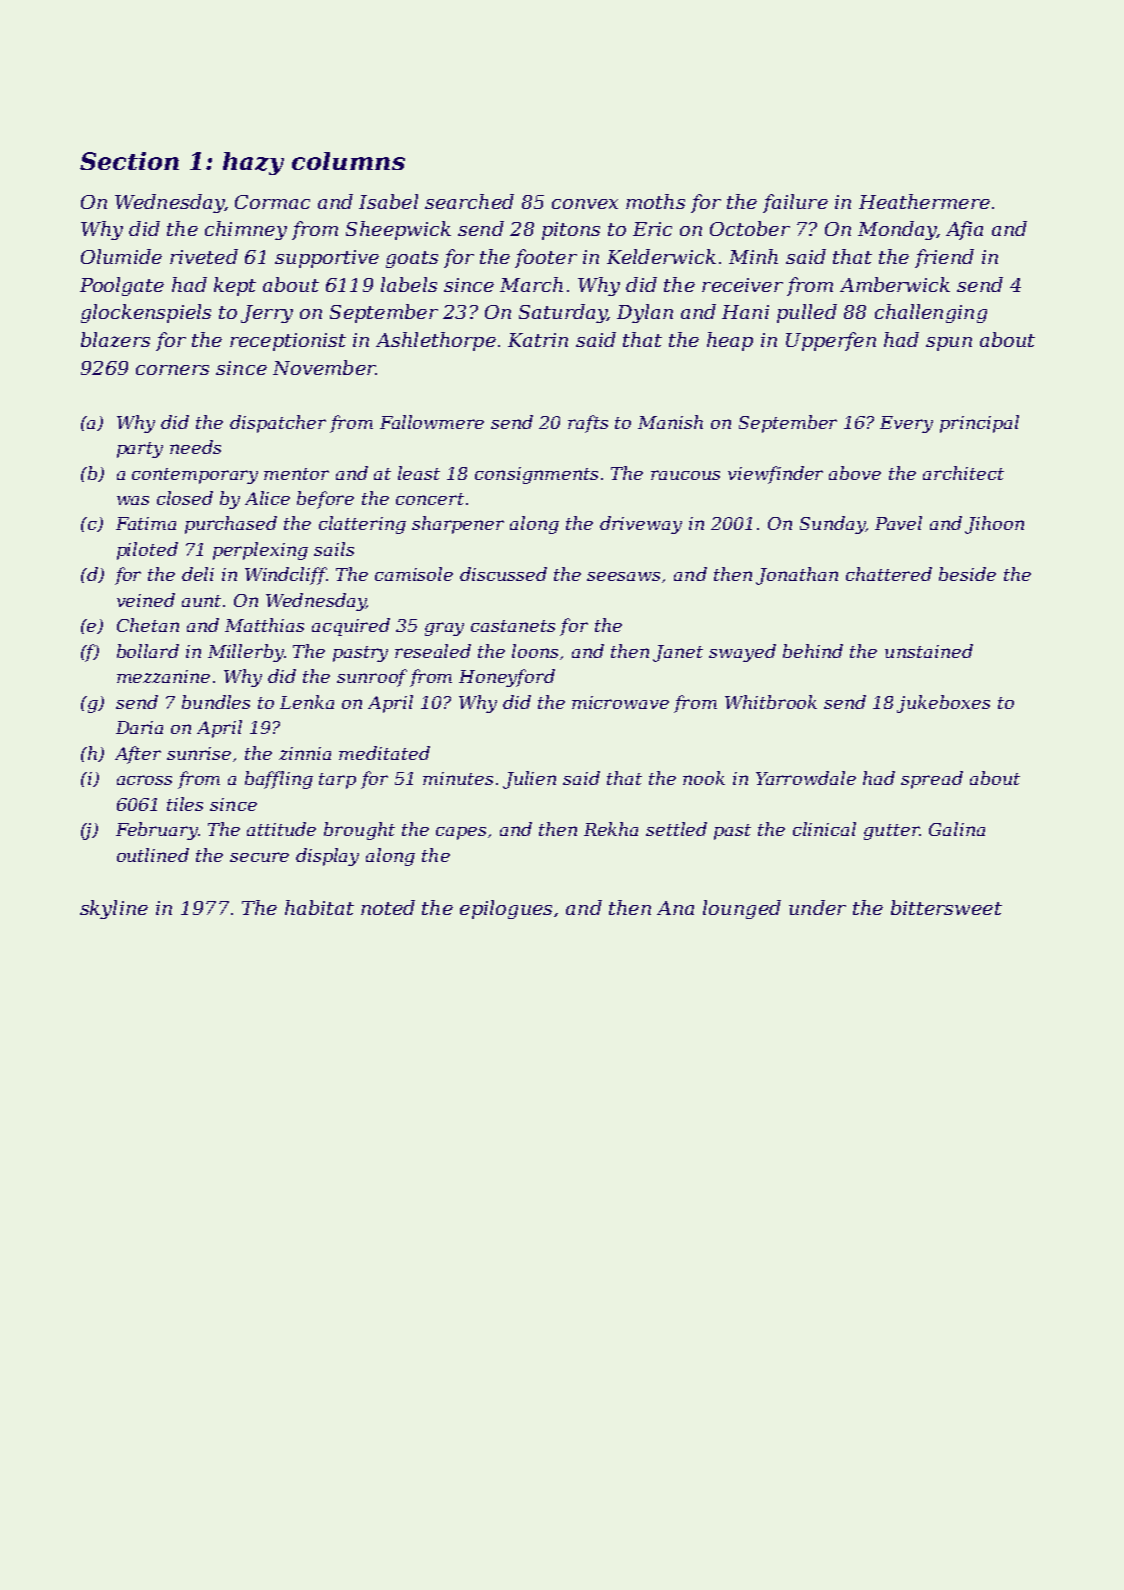  Describe the element at coordinates (795, 203) in the screenshot. I see `failure` at that location.
